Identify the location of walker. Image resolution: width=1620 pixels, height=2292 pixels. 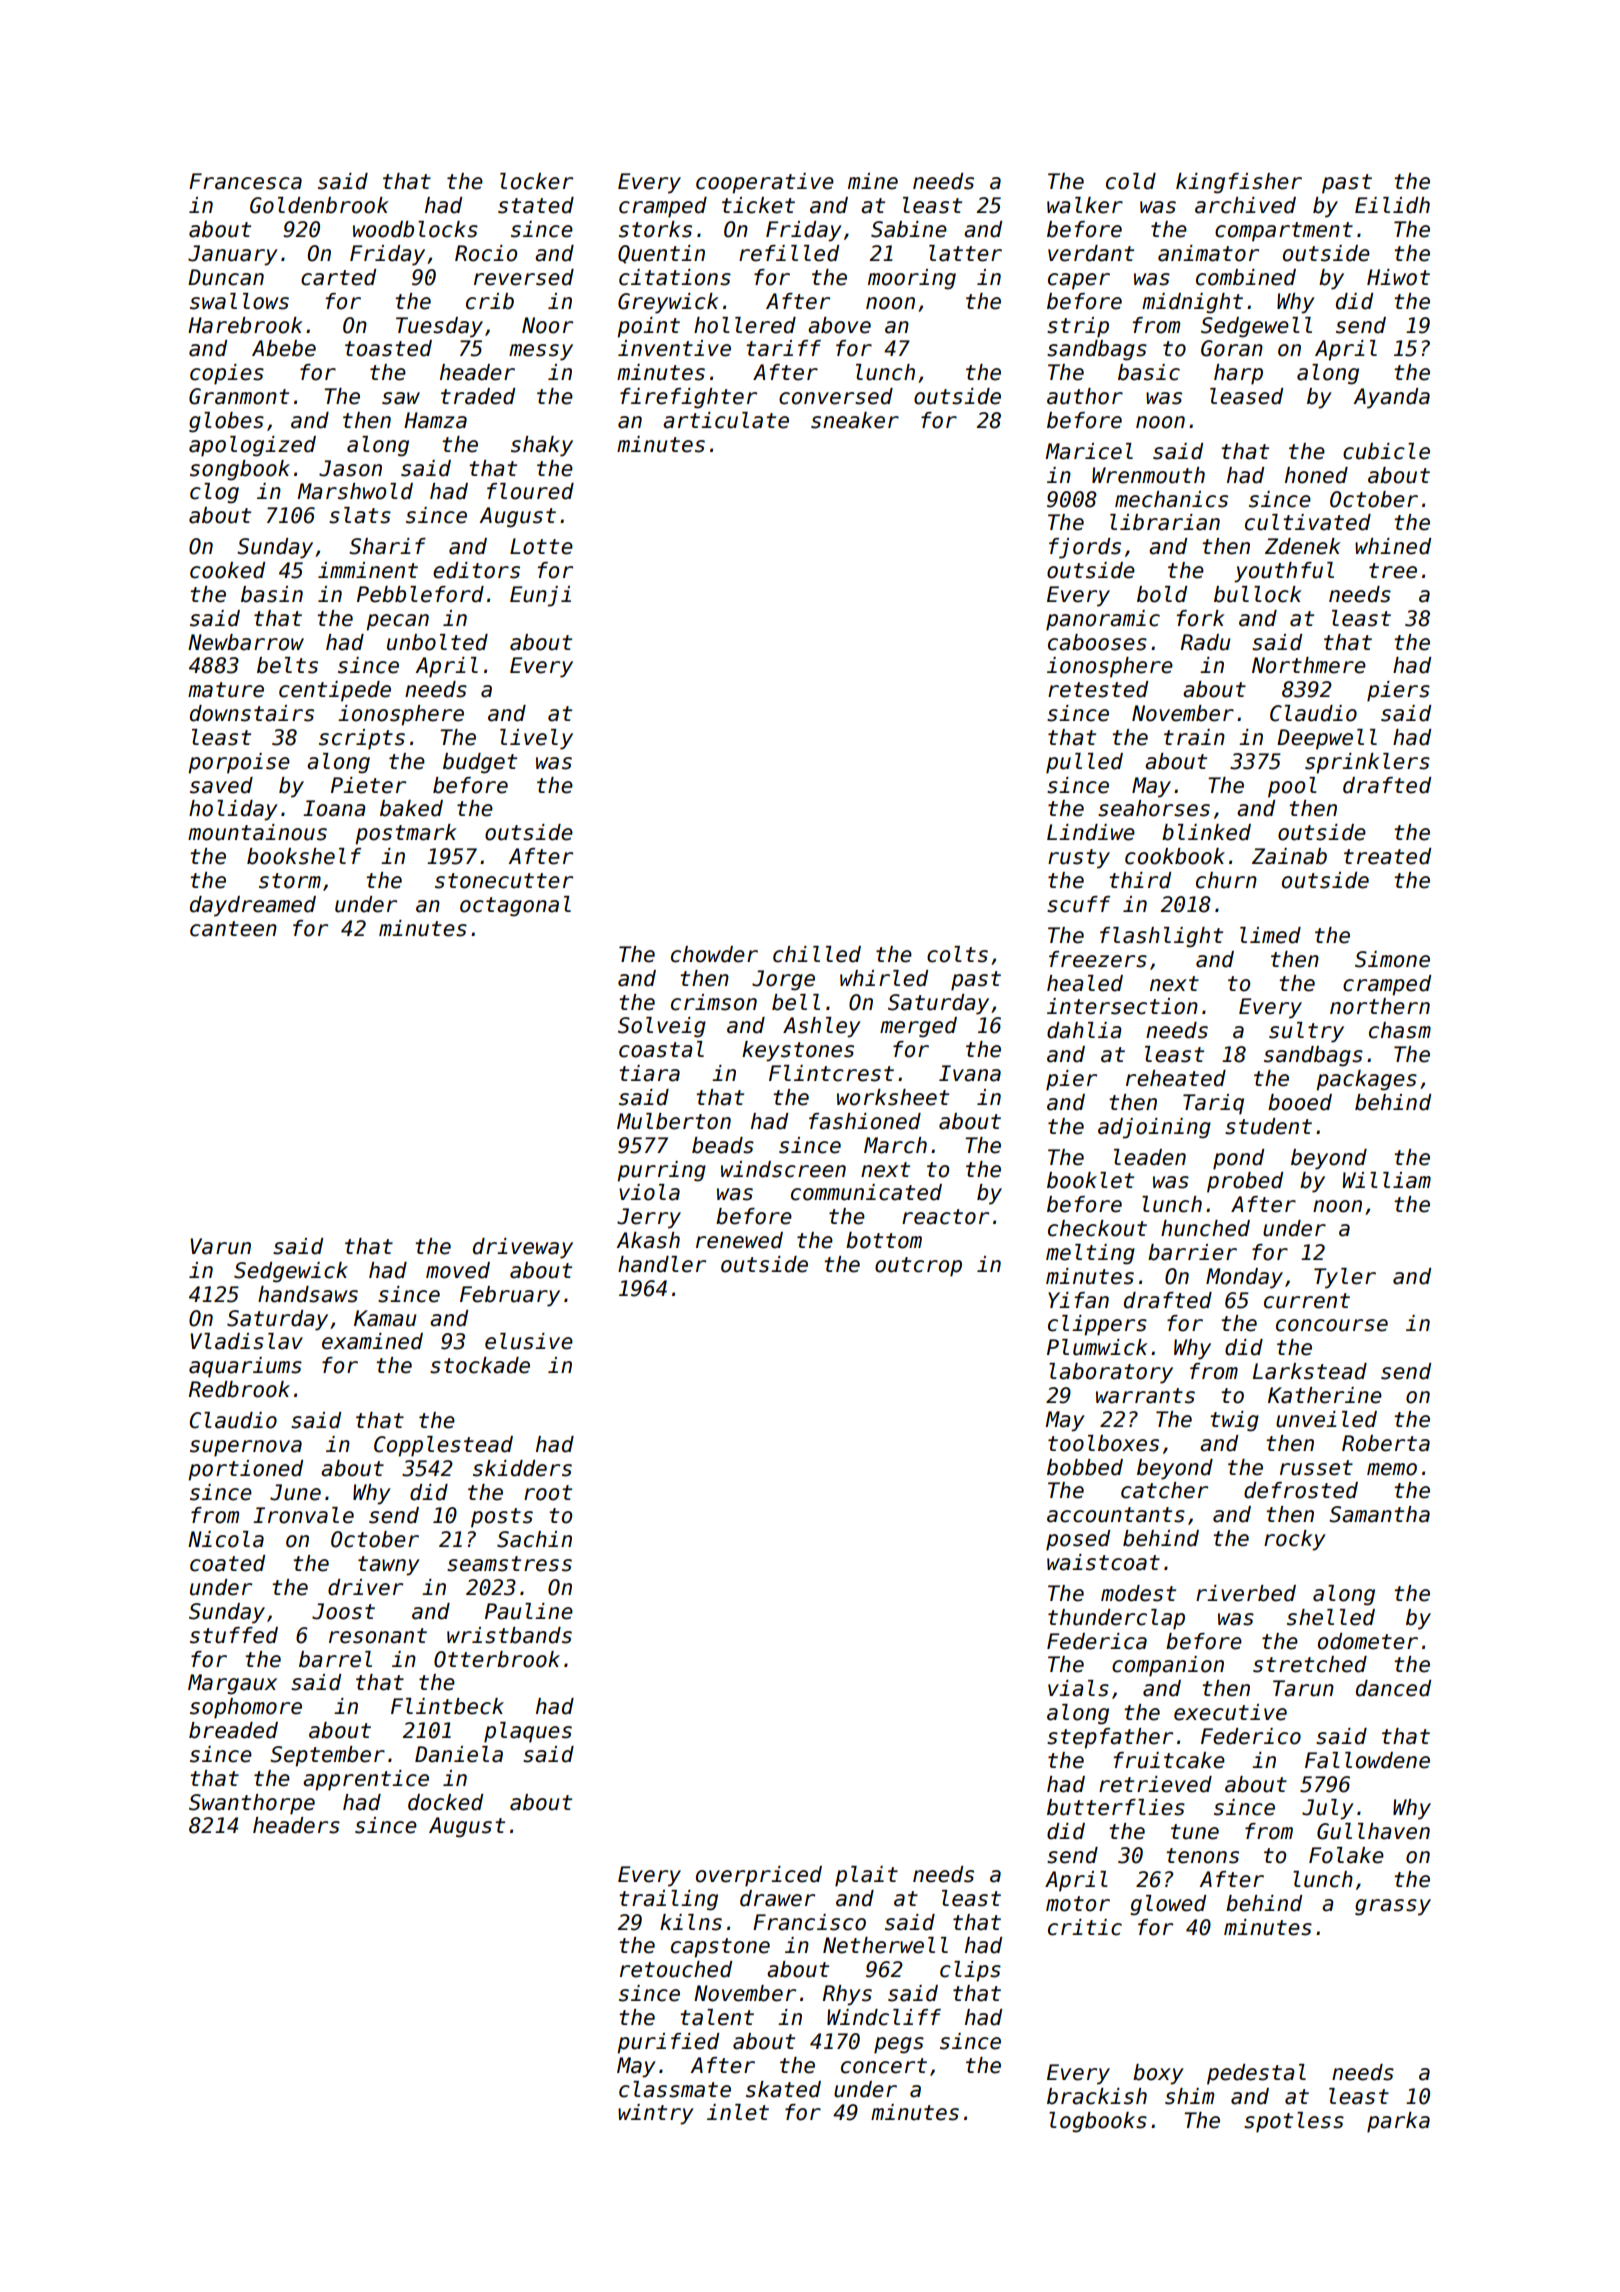
(1085, 205).
